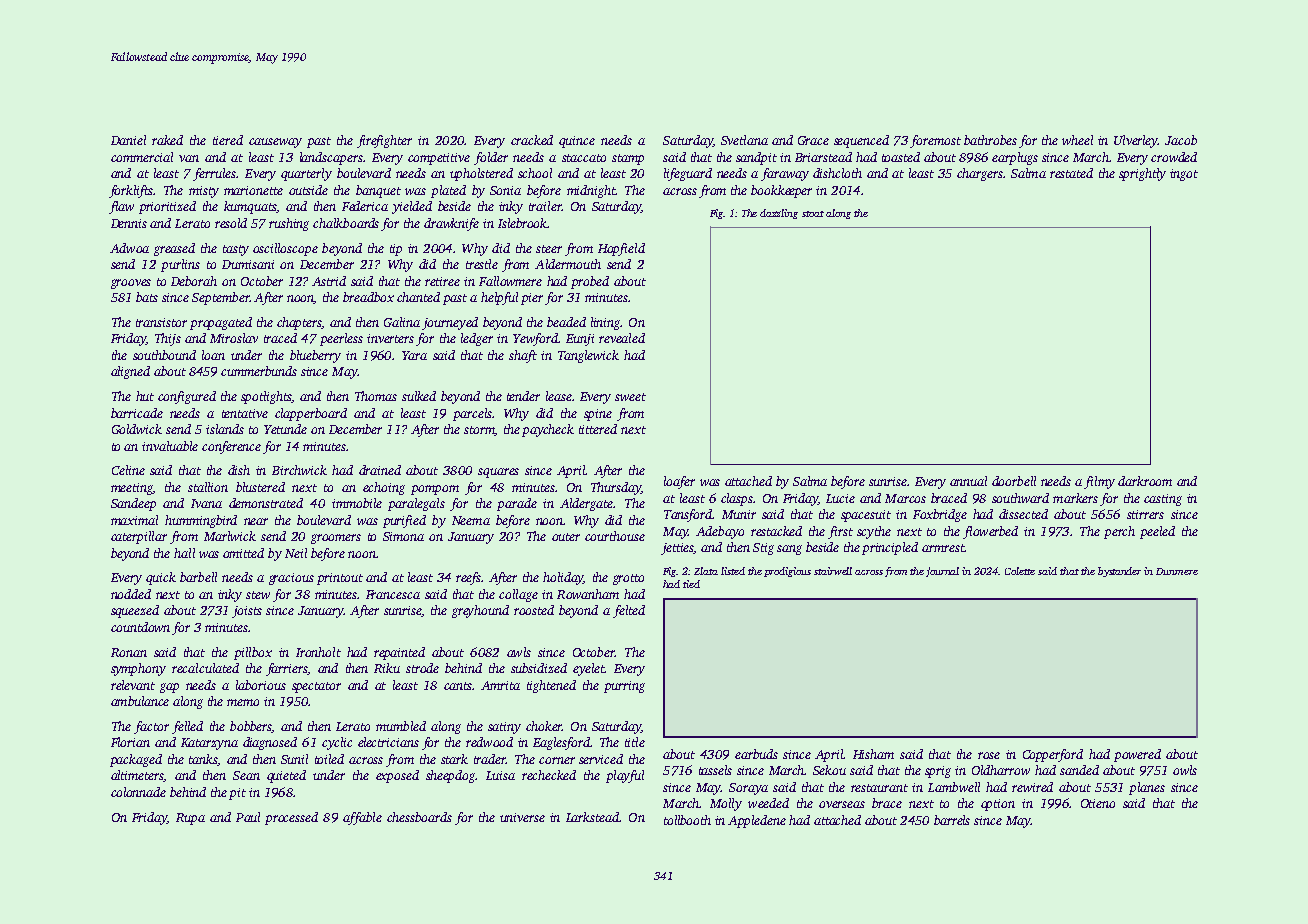 The width and height of the screenshot is (1308, 924). I want to click on lining, so click(606, 323).
